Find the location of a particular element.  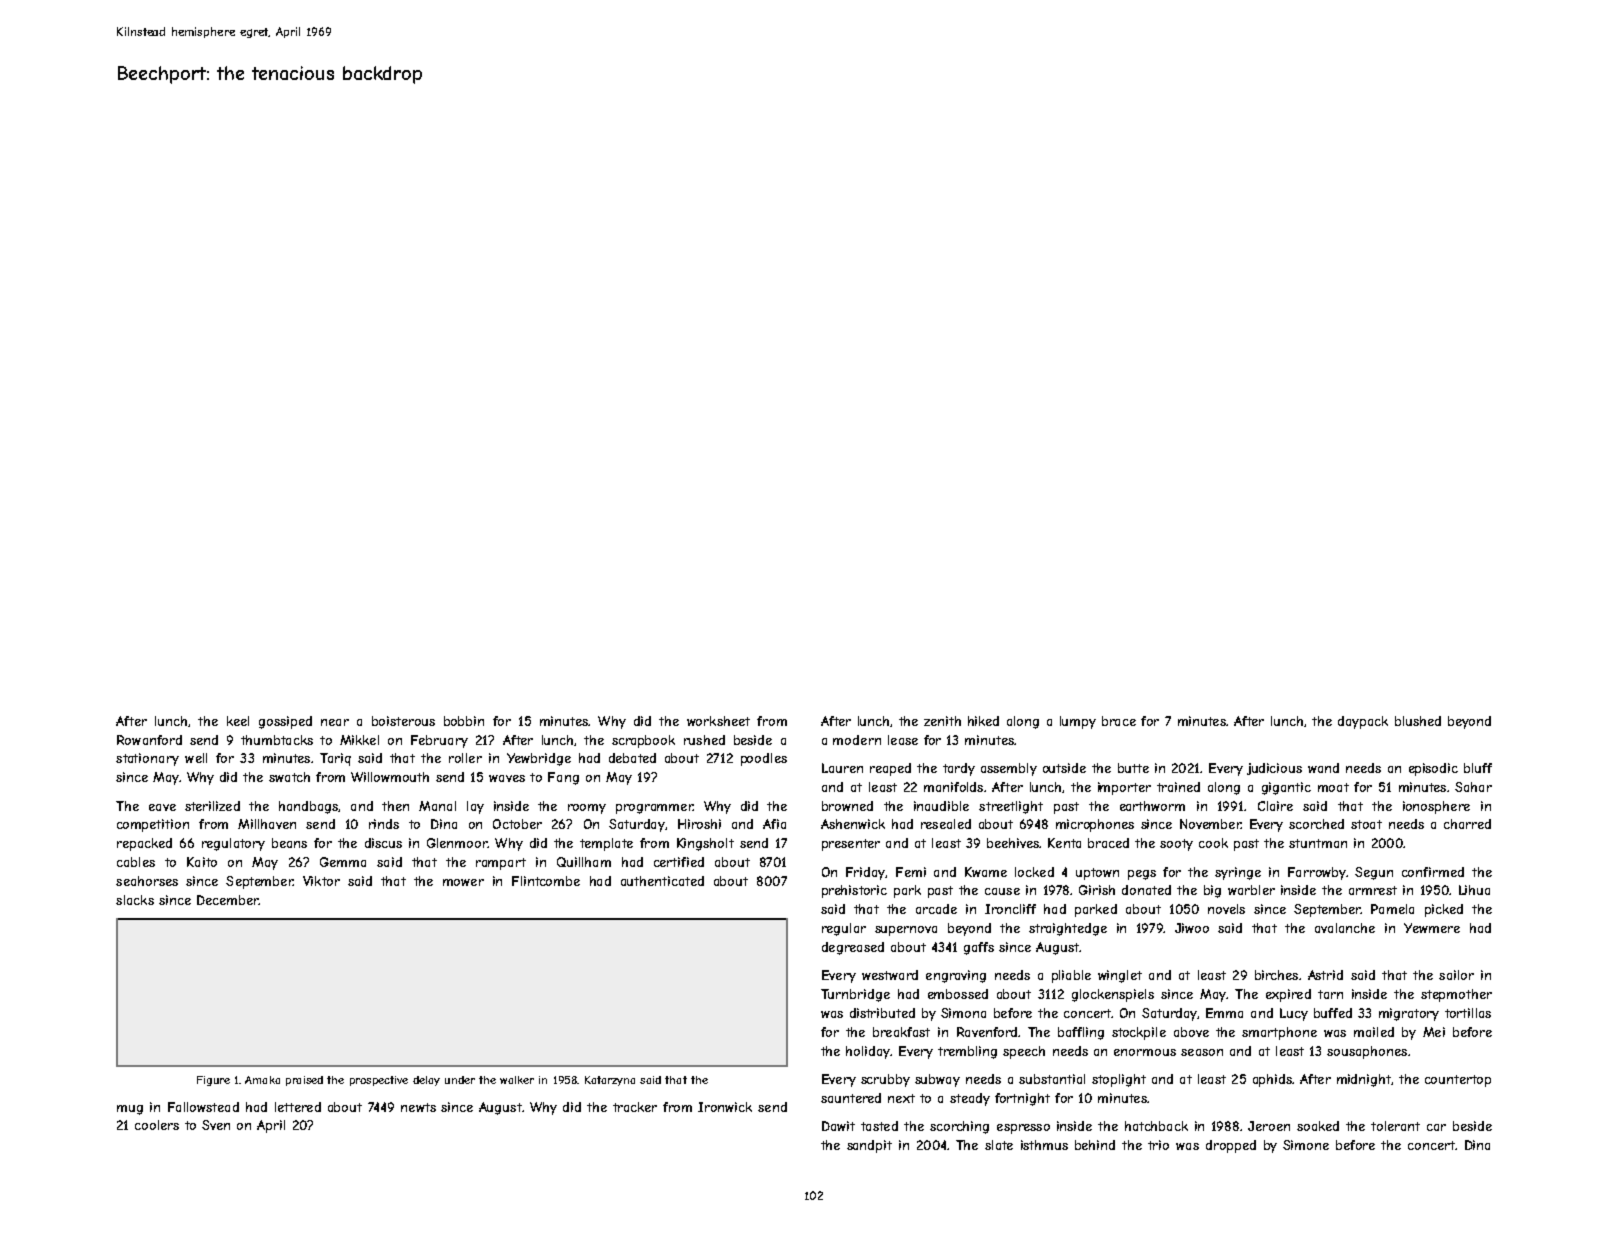

gigantic is located at coordinates (1286, 788).
